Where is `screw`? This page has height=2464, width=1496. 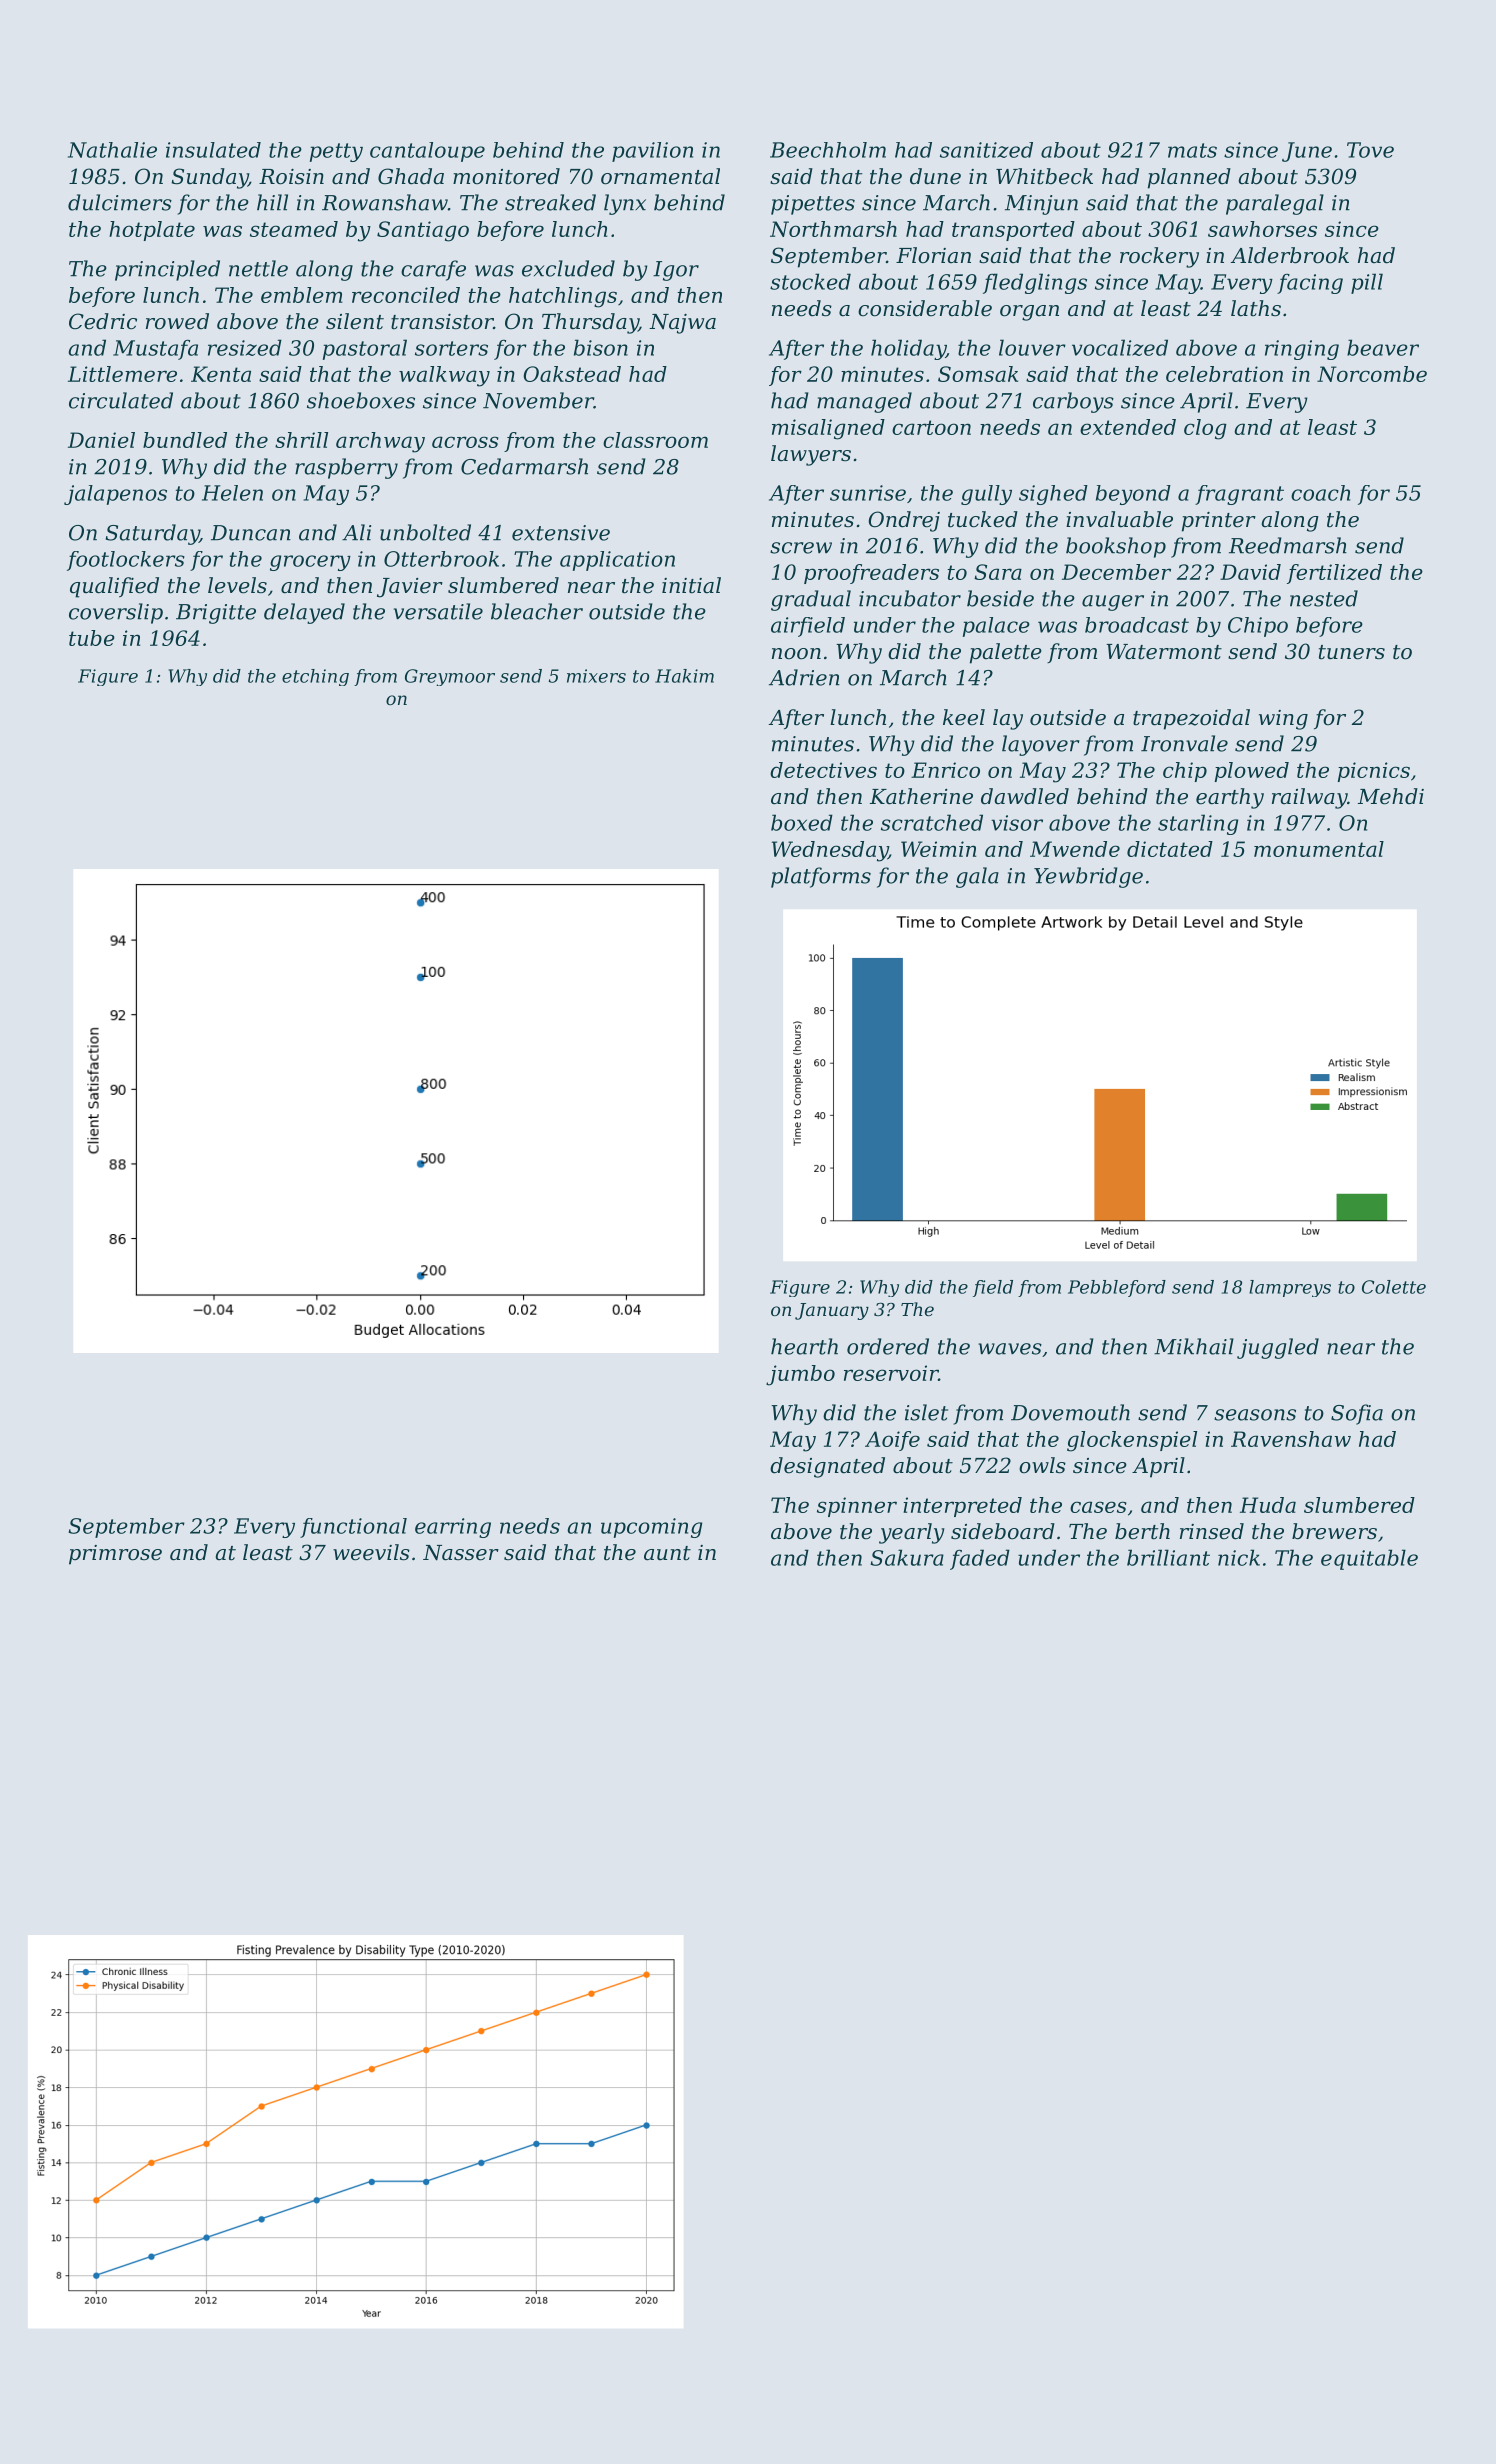 screw is located at coordinates (801, 548).
